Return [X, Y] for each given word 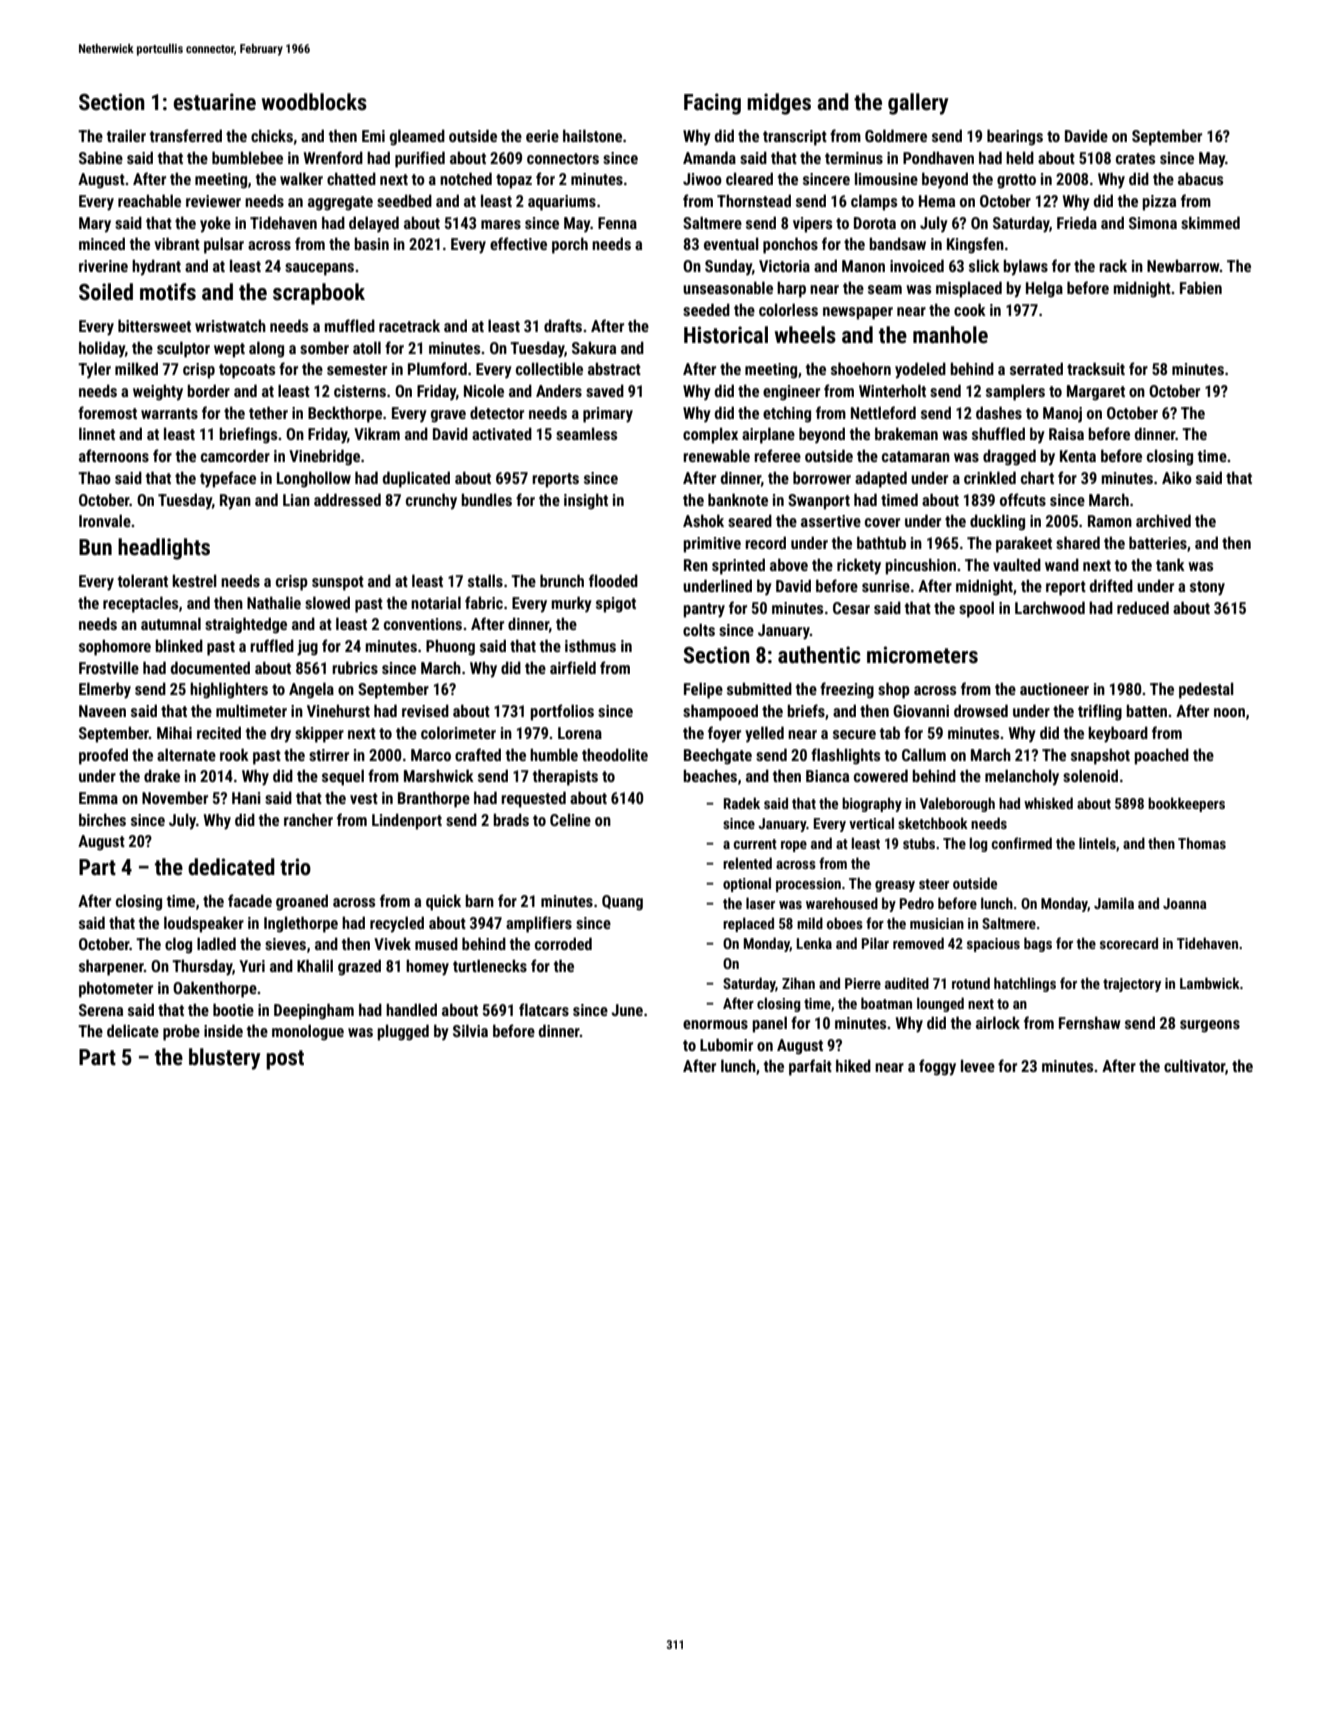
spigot [616, 605]
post [285, 1060]
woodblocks [314, 102]
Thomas [1202, 843]
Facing [712, 104]
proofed [103, 756]
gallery [918, 104]
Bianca [827, 776]
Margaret [1096, 393]
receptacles [140, 604]
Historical [726, 335]
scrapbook [319, 294]
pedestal [1206, 690]
